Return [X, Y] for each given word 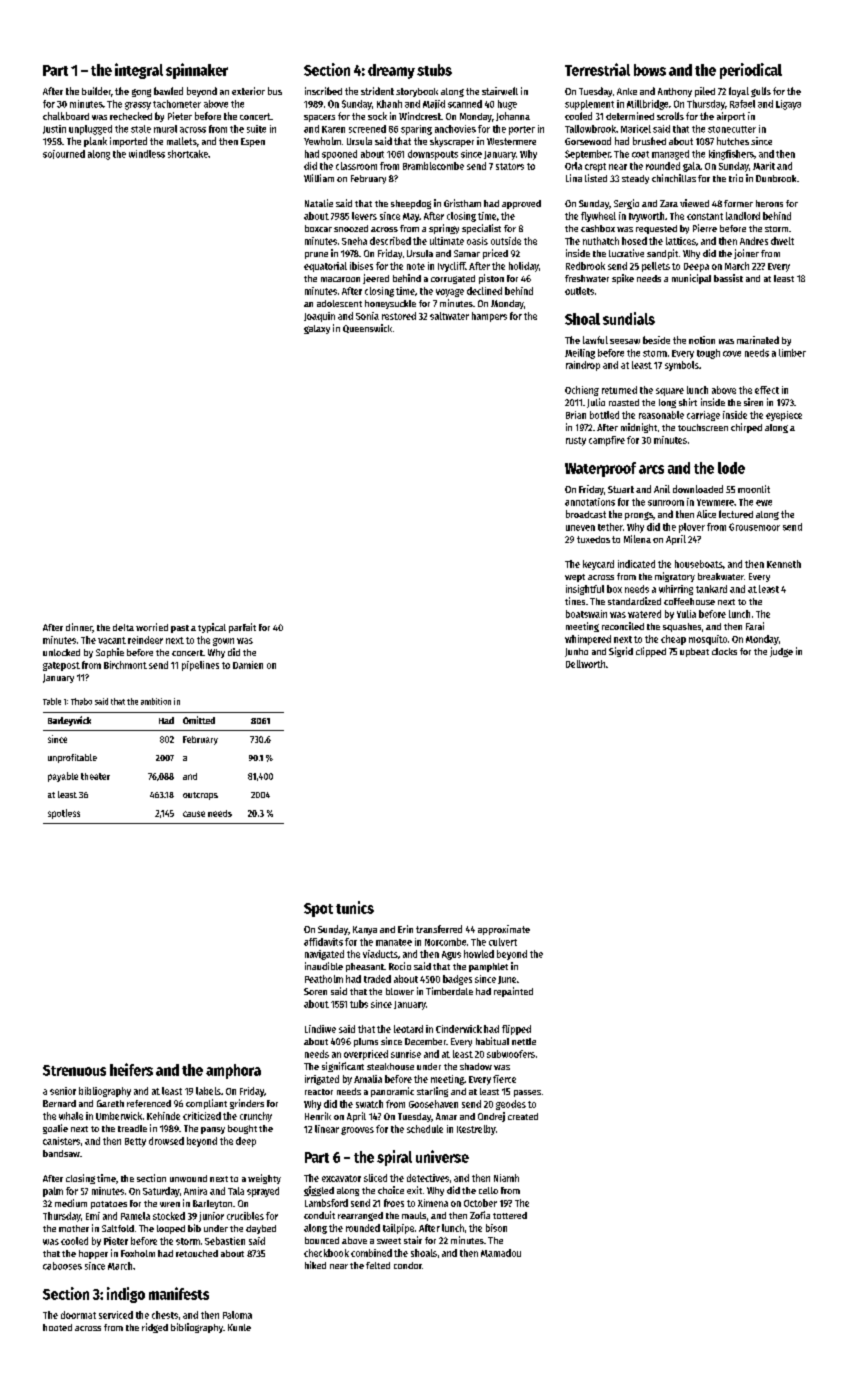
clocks [724, 651]
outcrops [200, 796]
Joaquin [319, 317]
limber [792, 353]
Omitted [199, 720]
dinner [79, 628]
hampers [489, 317]
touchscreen [703, 427]
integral [139, 71]
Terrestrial [597, 69]
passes [527, 1093]
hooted [57, 1327]
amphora [233, 1071]
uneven [580, 528]
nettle [524, 1041]
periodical [751, 71]
